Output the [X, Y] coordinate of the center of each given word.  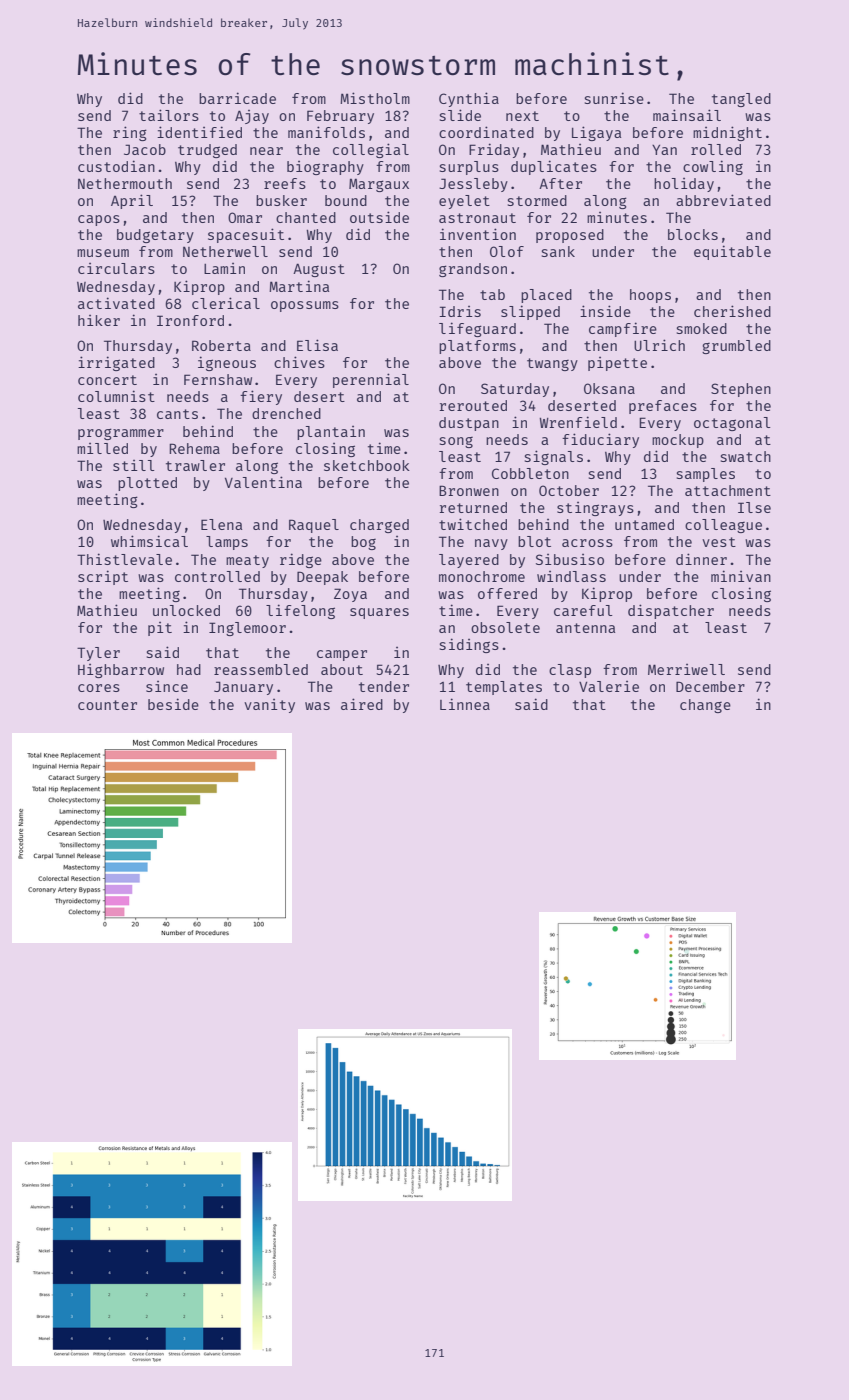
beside [173, 704]
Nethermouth [125, 183]
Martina [299, 286]
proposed [570, 236]
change [705, 706]
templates [504, 688]
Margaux [379, 185]
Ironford [190, 320]
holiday [684, 185]
